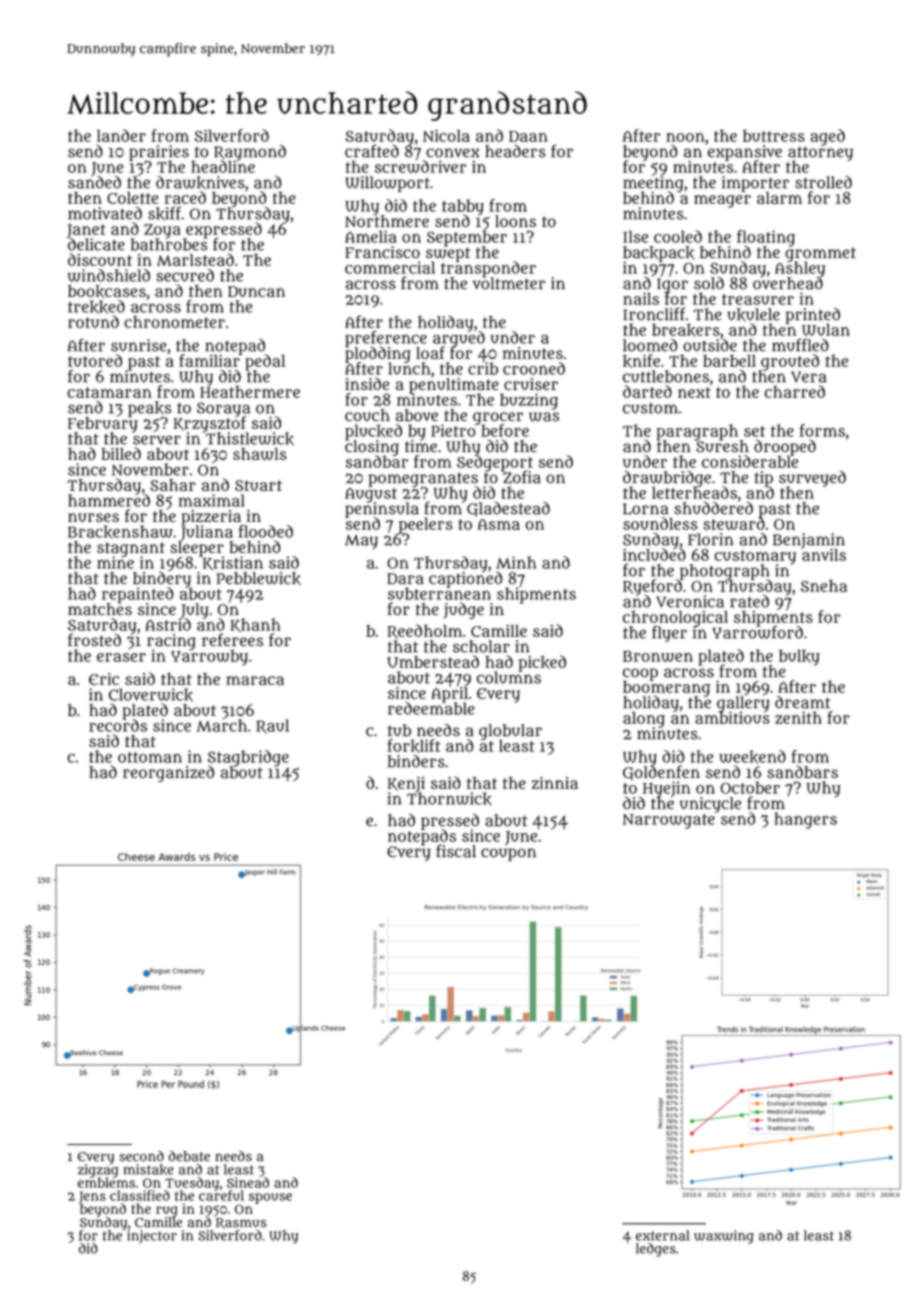 The width and height of the page is (924, 1308). I want to click on argued, so click(459, 339).
